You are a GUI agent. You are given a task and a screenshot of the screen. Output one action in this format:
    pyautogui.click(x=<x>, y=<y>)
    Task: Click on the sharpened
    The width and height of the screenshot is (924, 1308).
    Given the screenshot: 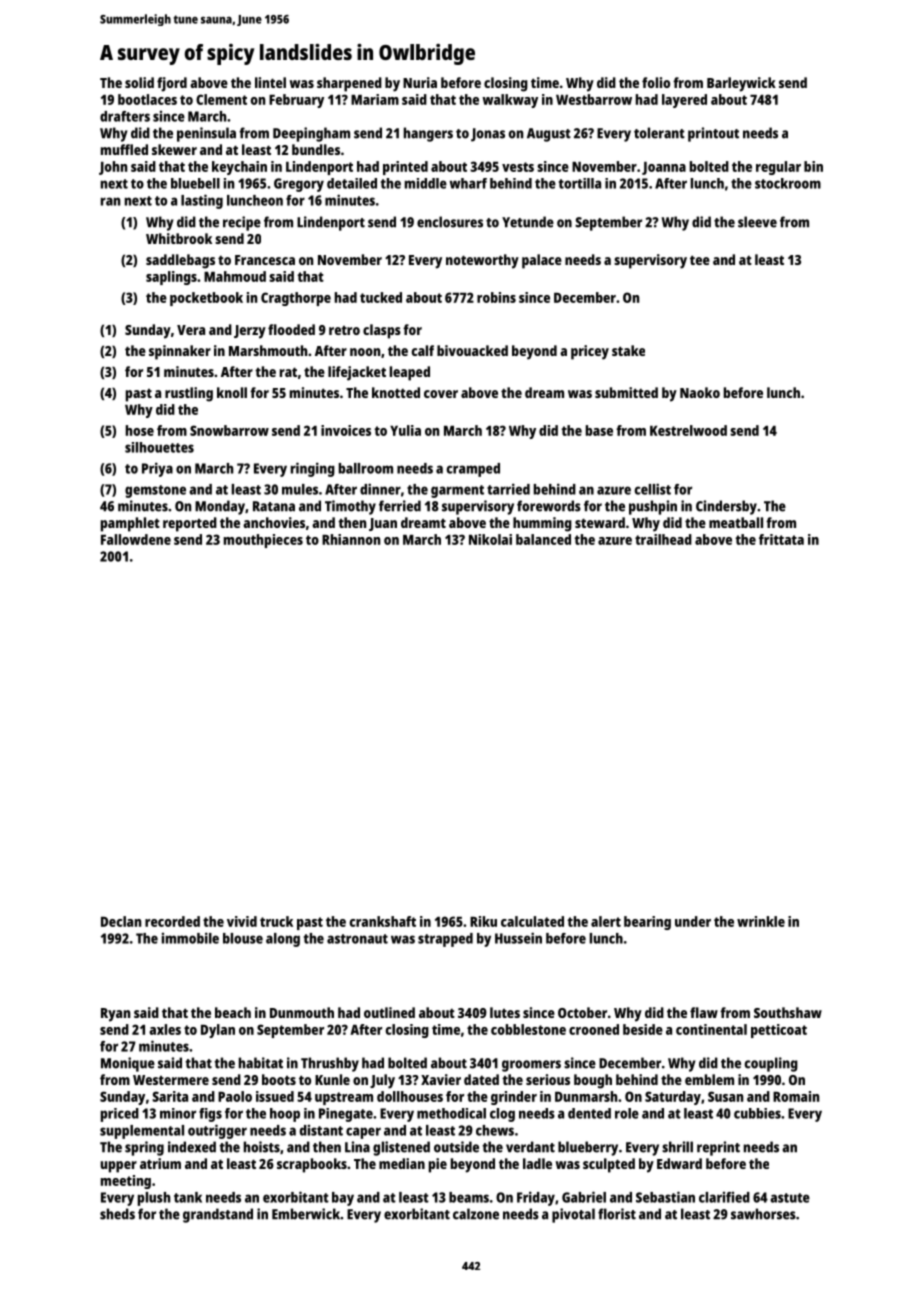 What is the action you would take?
    pyautogui.click(x=349, y=84)
